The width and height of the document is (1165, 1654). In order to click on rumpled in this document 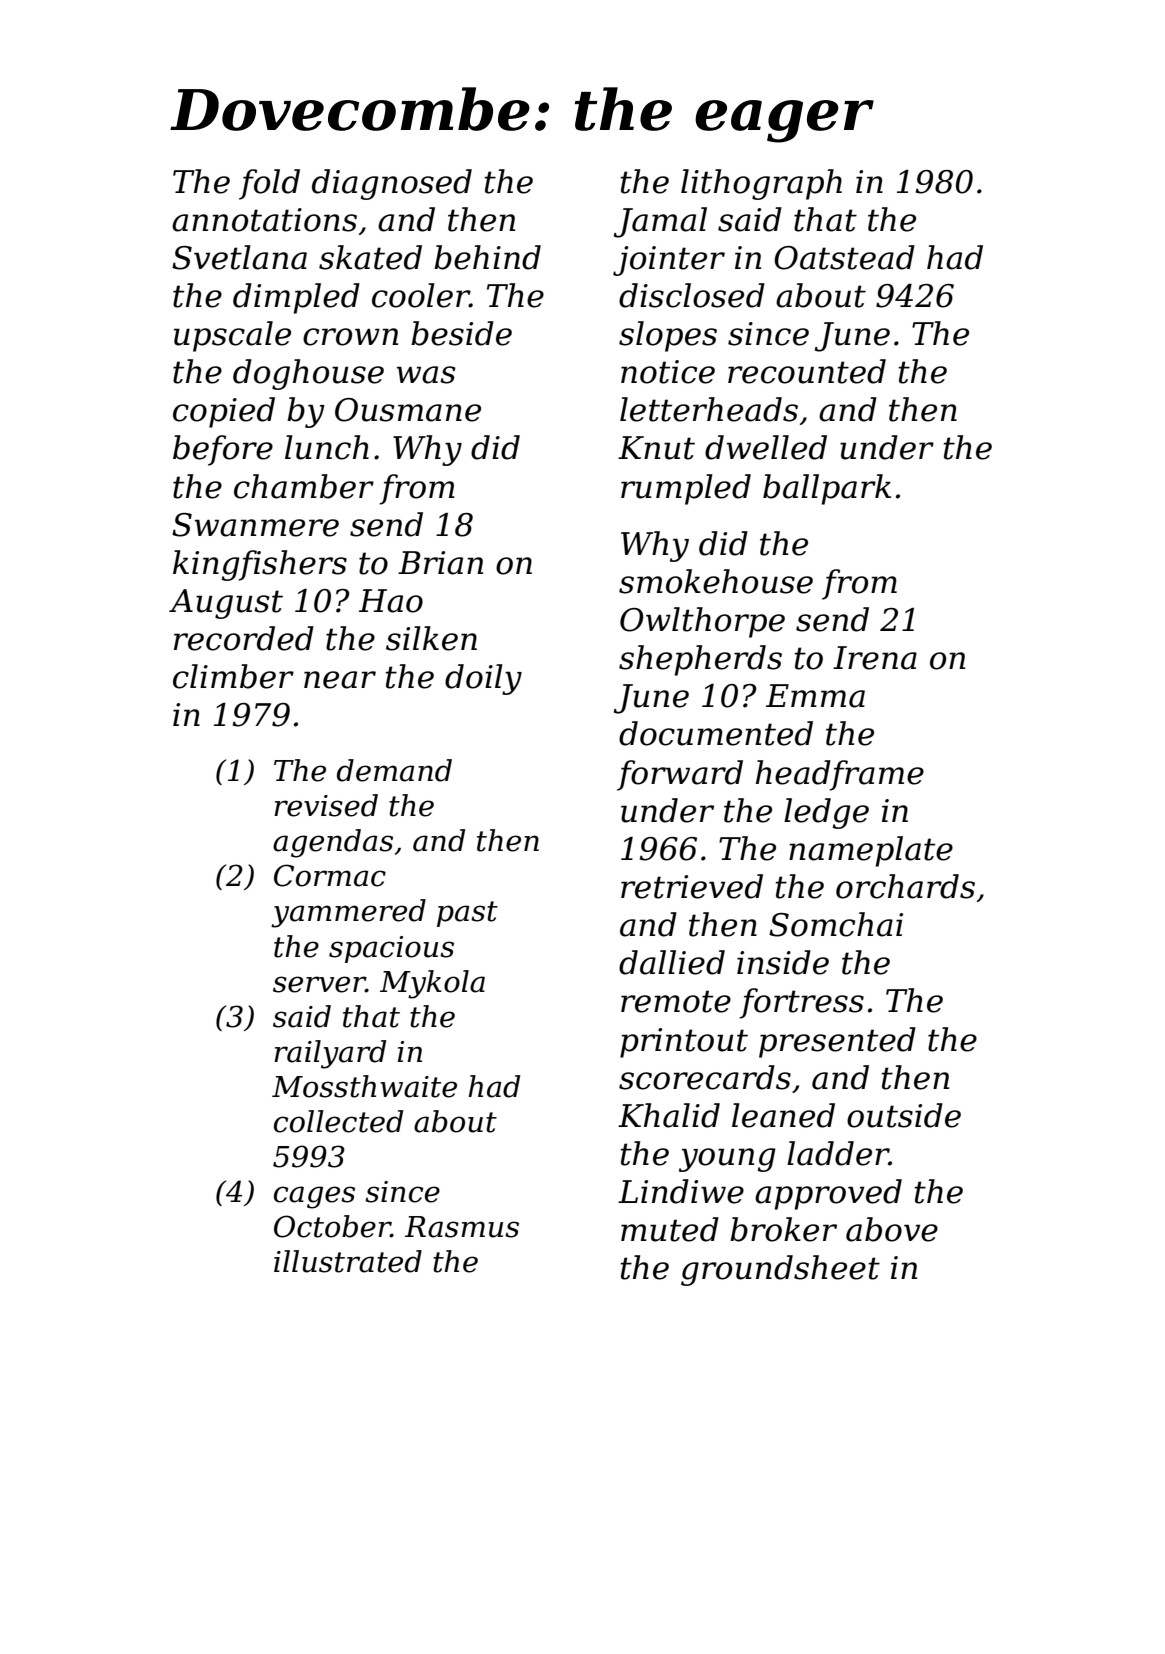, I will do `click(686, 489)`.
